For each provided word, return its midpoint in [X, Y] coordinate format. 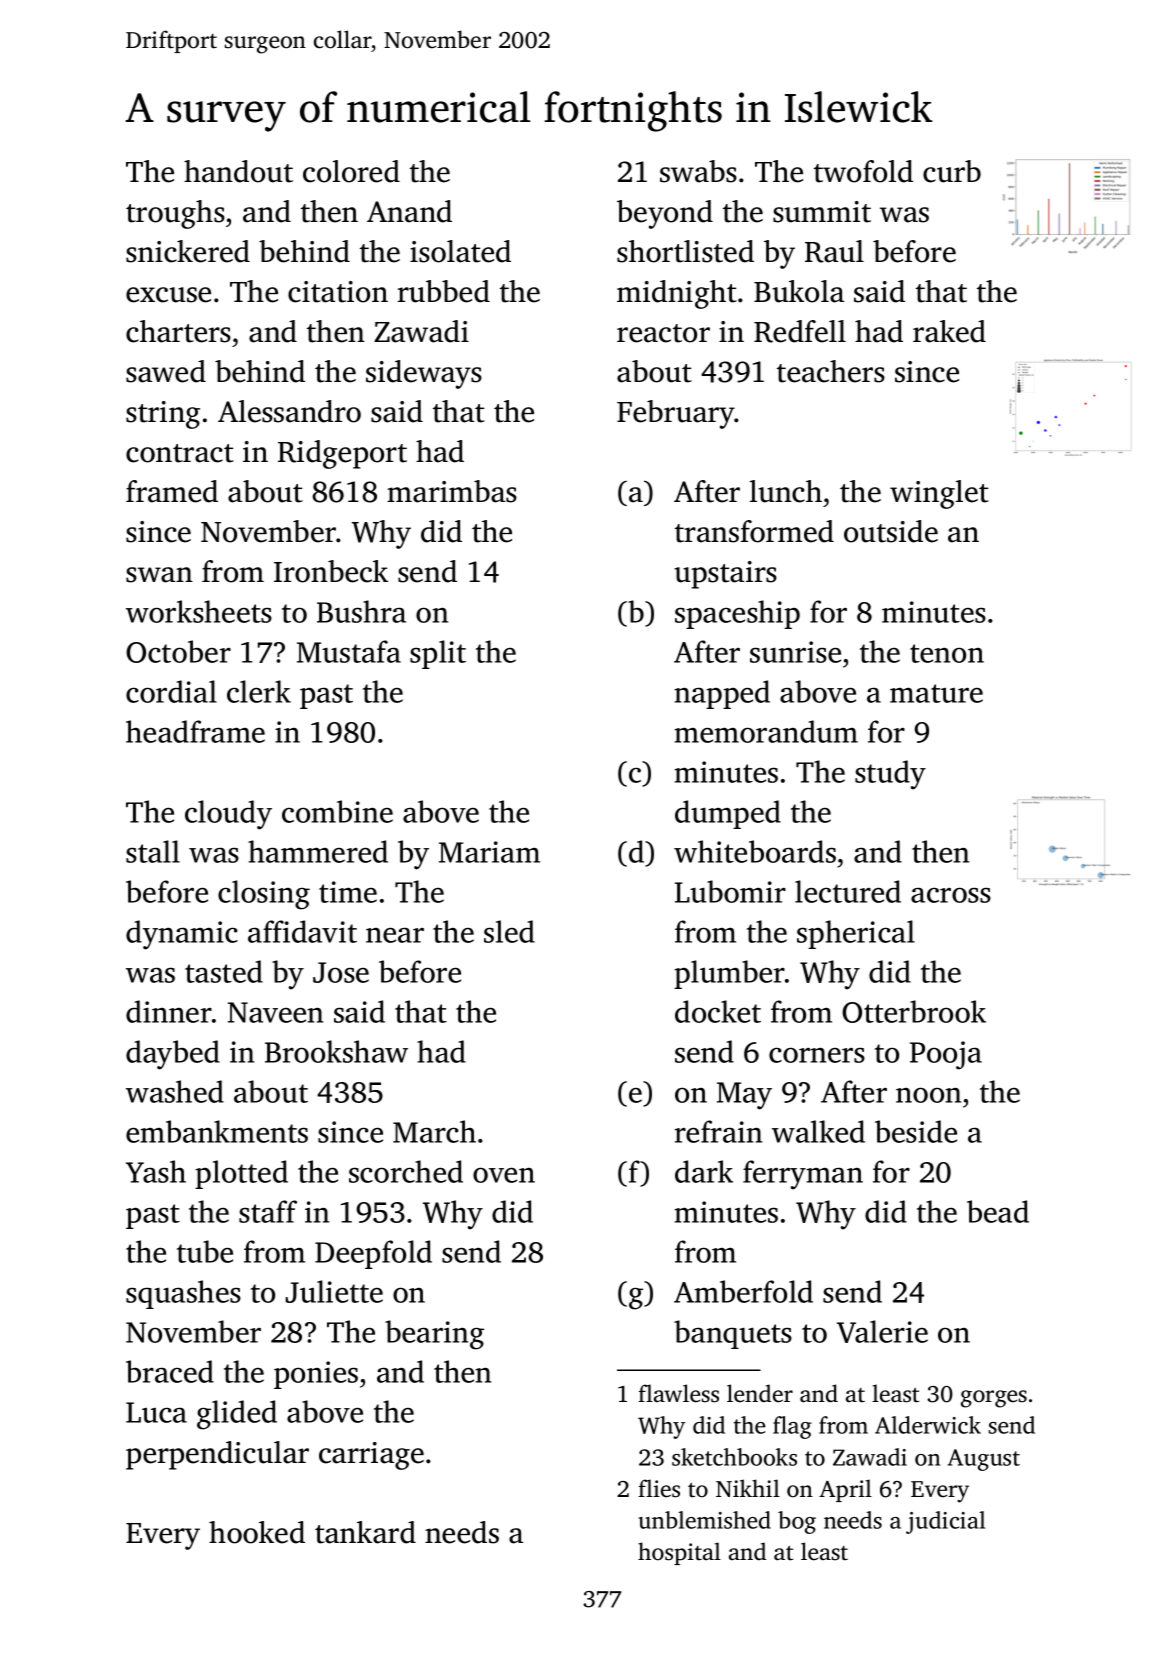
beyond [665, 214]
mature [936, 693]
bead [998, 1211]
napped [722, 694]
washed [175, 1091]
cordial [171, 691]
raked [949, 331]
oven [504, 1175]
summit [822, 212]
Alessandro [289, 411]
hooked [257, 1532]
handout [238, 171]
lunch [786, 491]
